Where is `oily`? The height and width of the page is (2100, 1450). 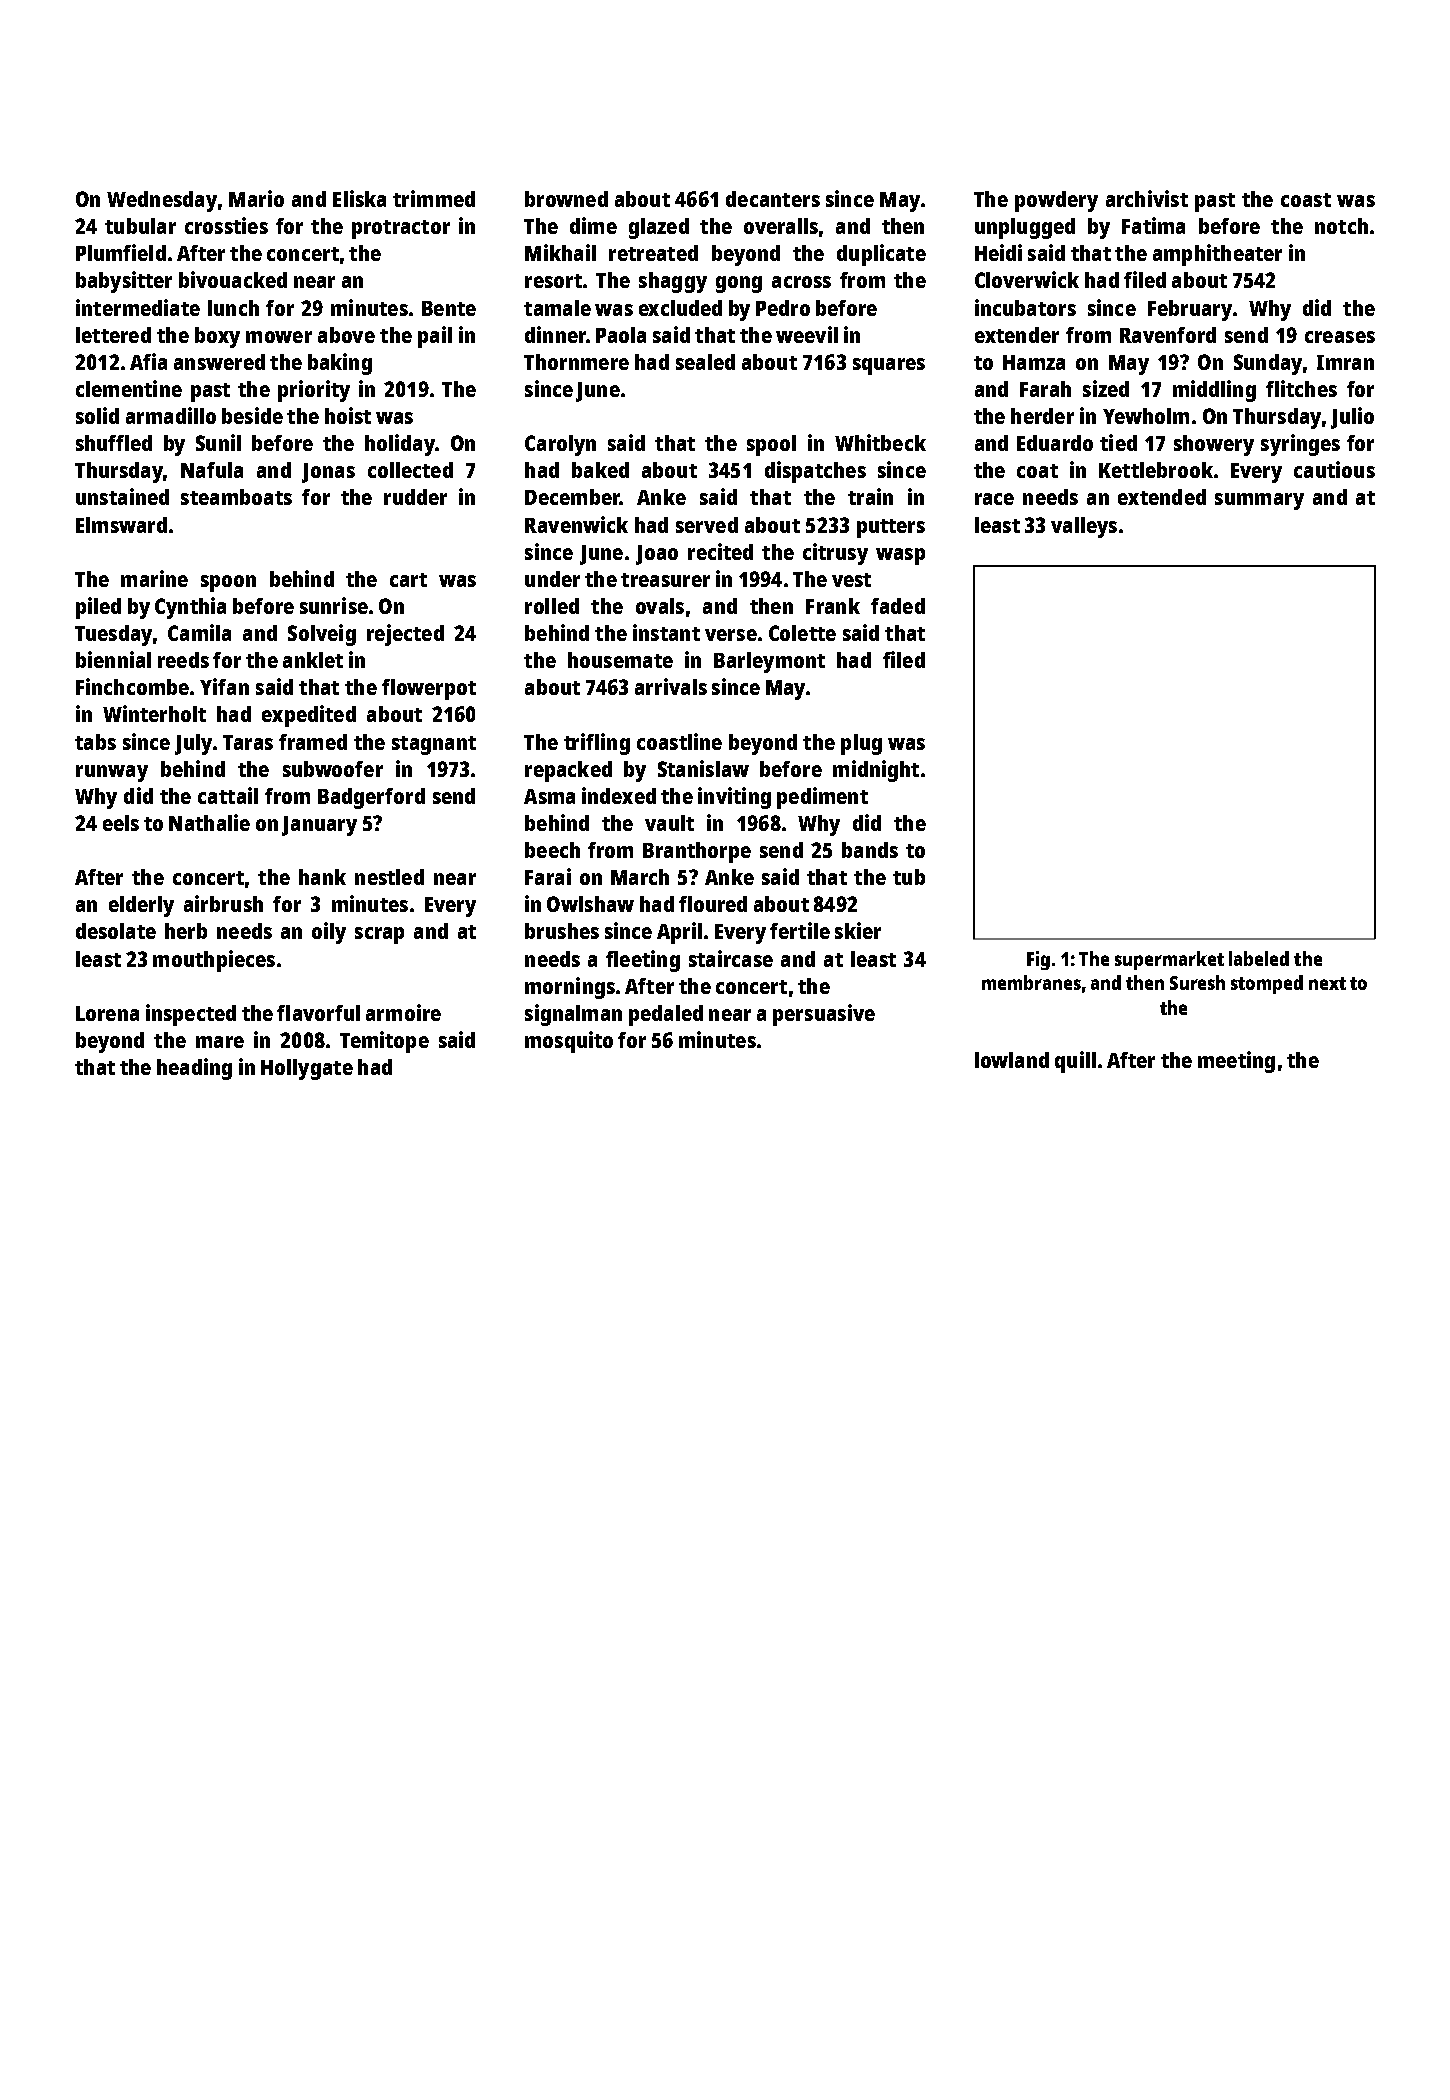
oily is located at coordinates (329, 933).
